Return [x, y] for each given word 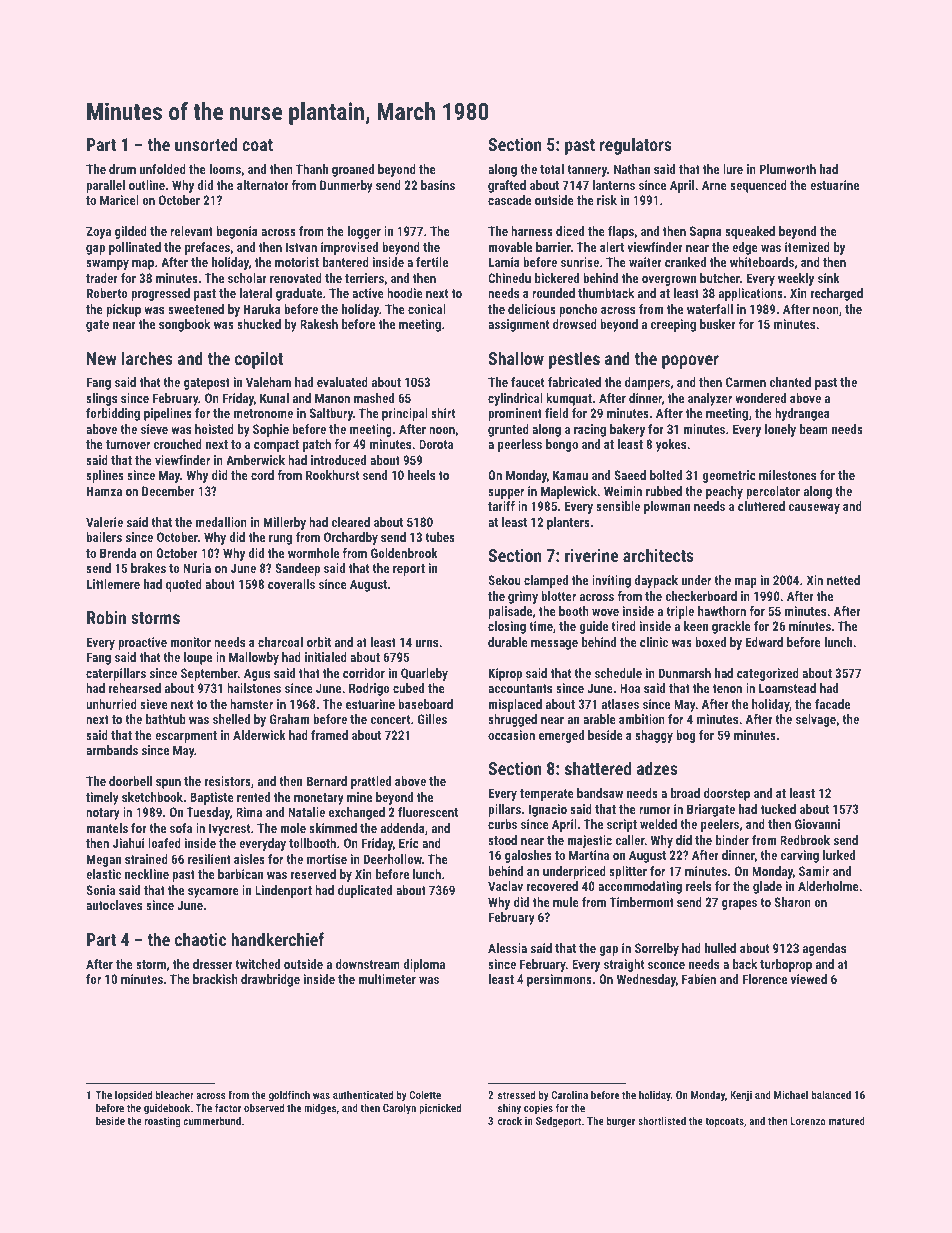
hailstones [254, 688]
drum [122, 169]
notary [103, 814]
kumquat [569, 399]
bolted [666, 475]
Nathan [632, 169]
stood [502, 840]
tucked [778, 809]
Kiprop [505, 674]
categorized [768, 674]
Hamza [104, 491]
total [552, 169]
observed [264, 1107]
